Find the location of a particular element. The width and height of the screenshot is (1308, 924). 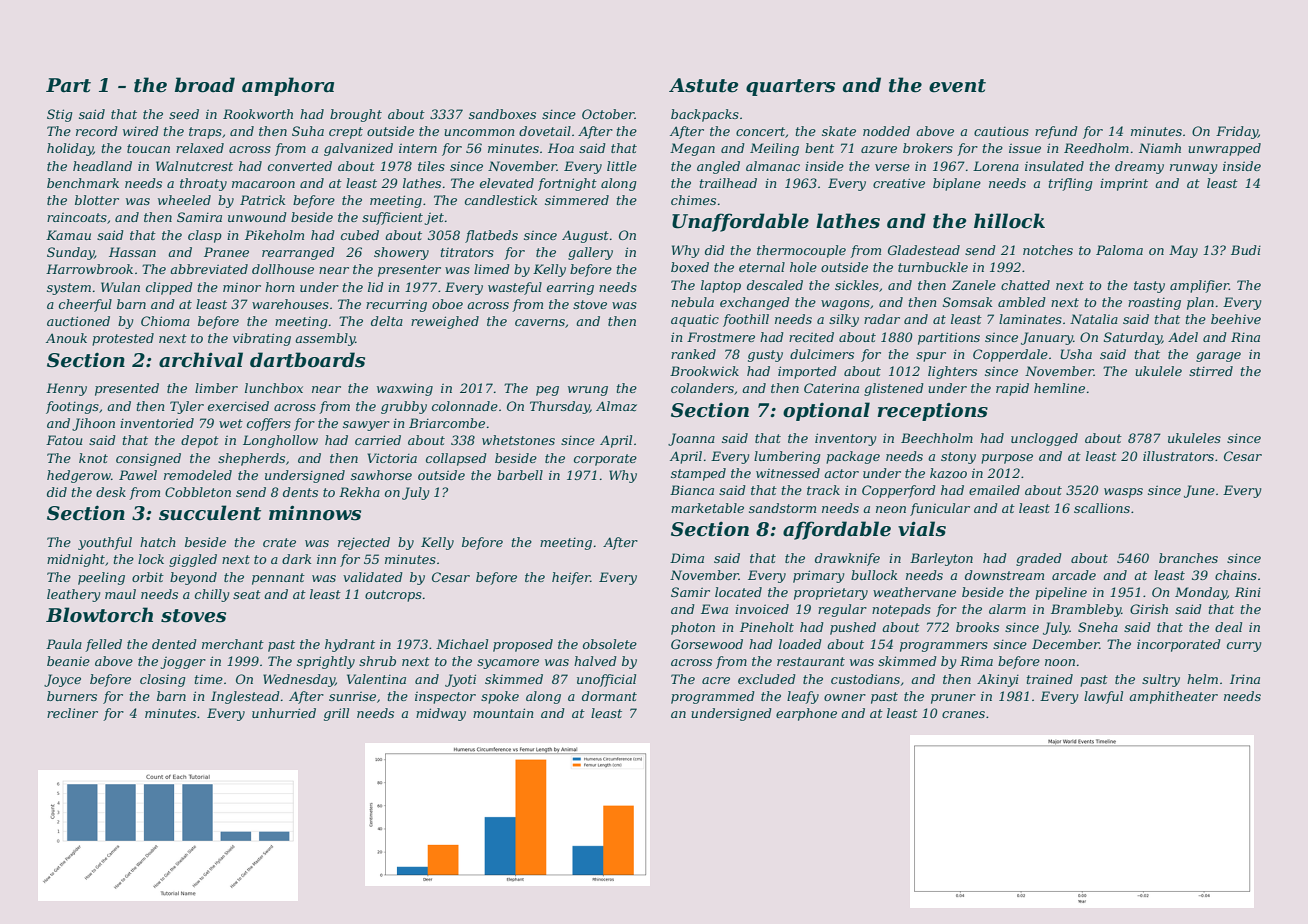

gallery is located at coordinates (590, 253).
